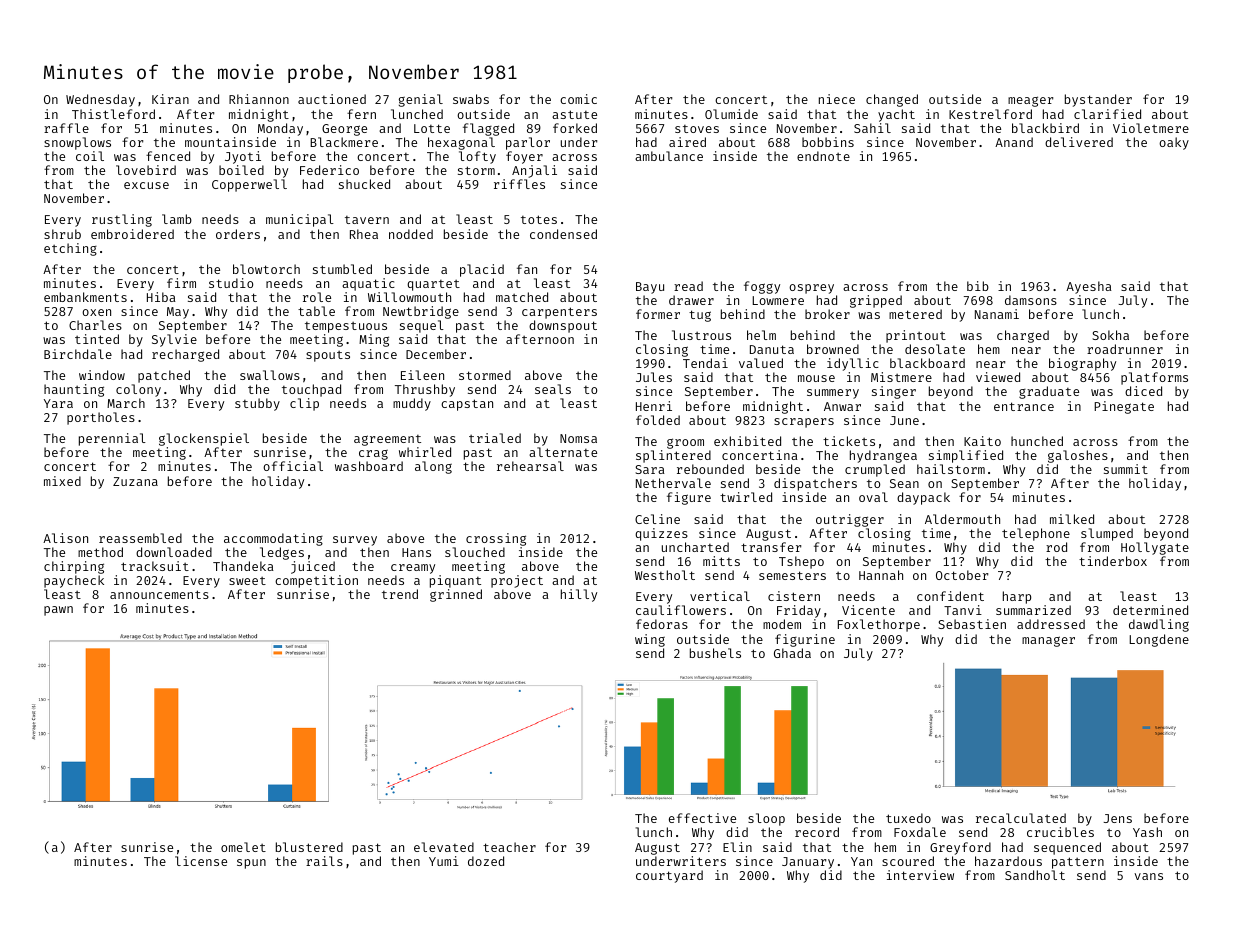 Image resolution: width=1233 pixels, height=952 pixels. I want to click on downspout, so click(563, 326).
